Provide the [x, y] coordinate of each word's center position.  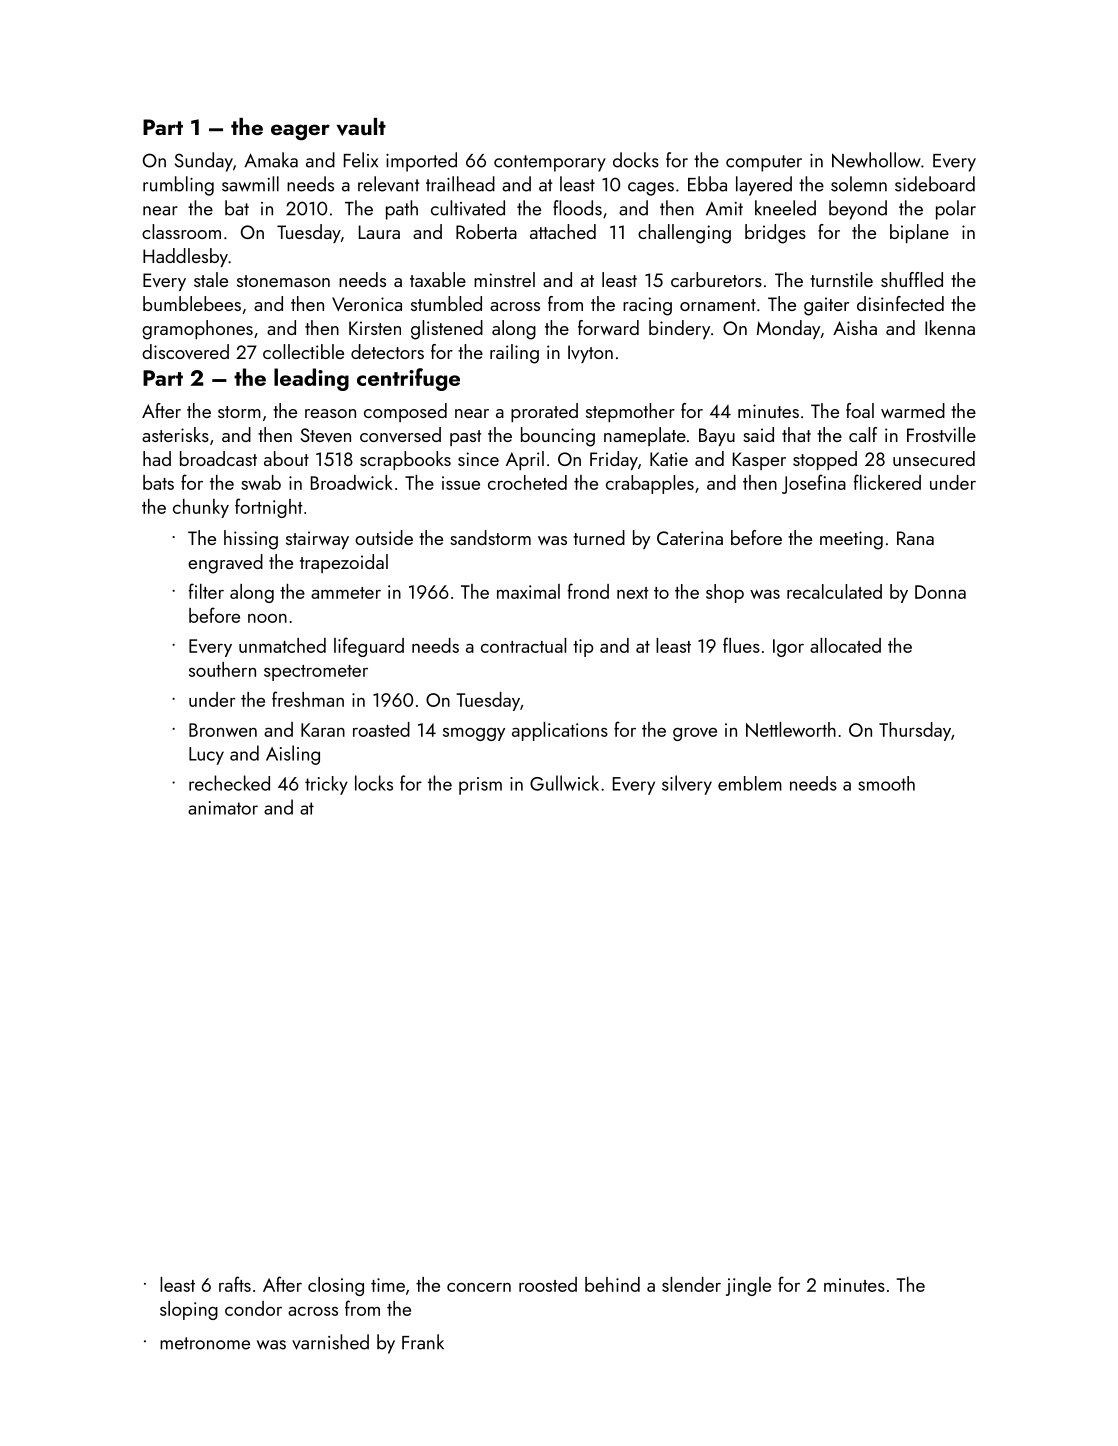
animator [223, 808]
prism [480, 786]
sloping [189, 1310]
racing [647, 306]
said [758, 434]
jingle [748, 1286]
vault [361, 127]
